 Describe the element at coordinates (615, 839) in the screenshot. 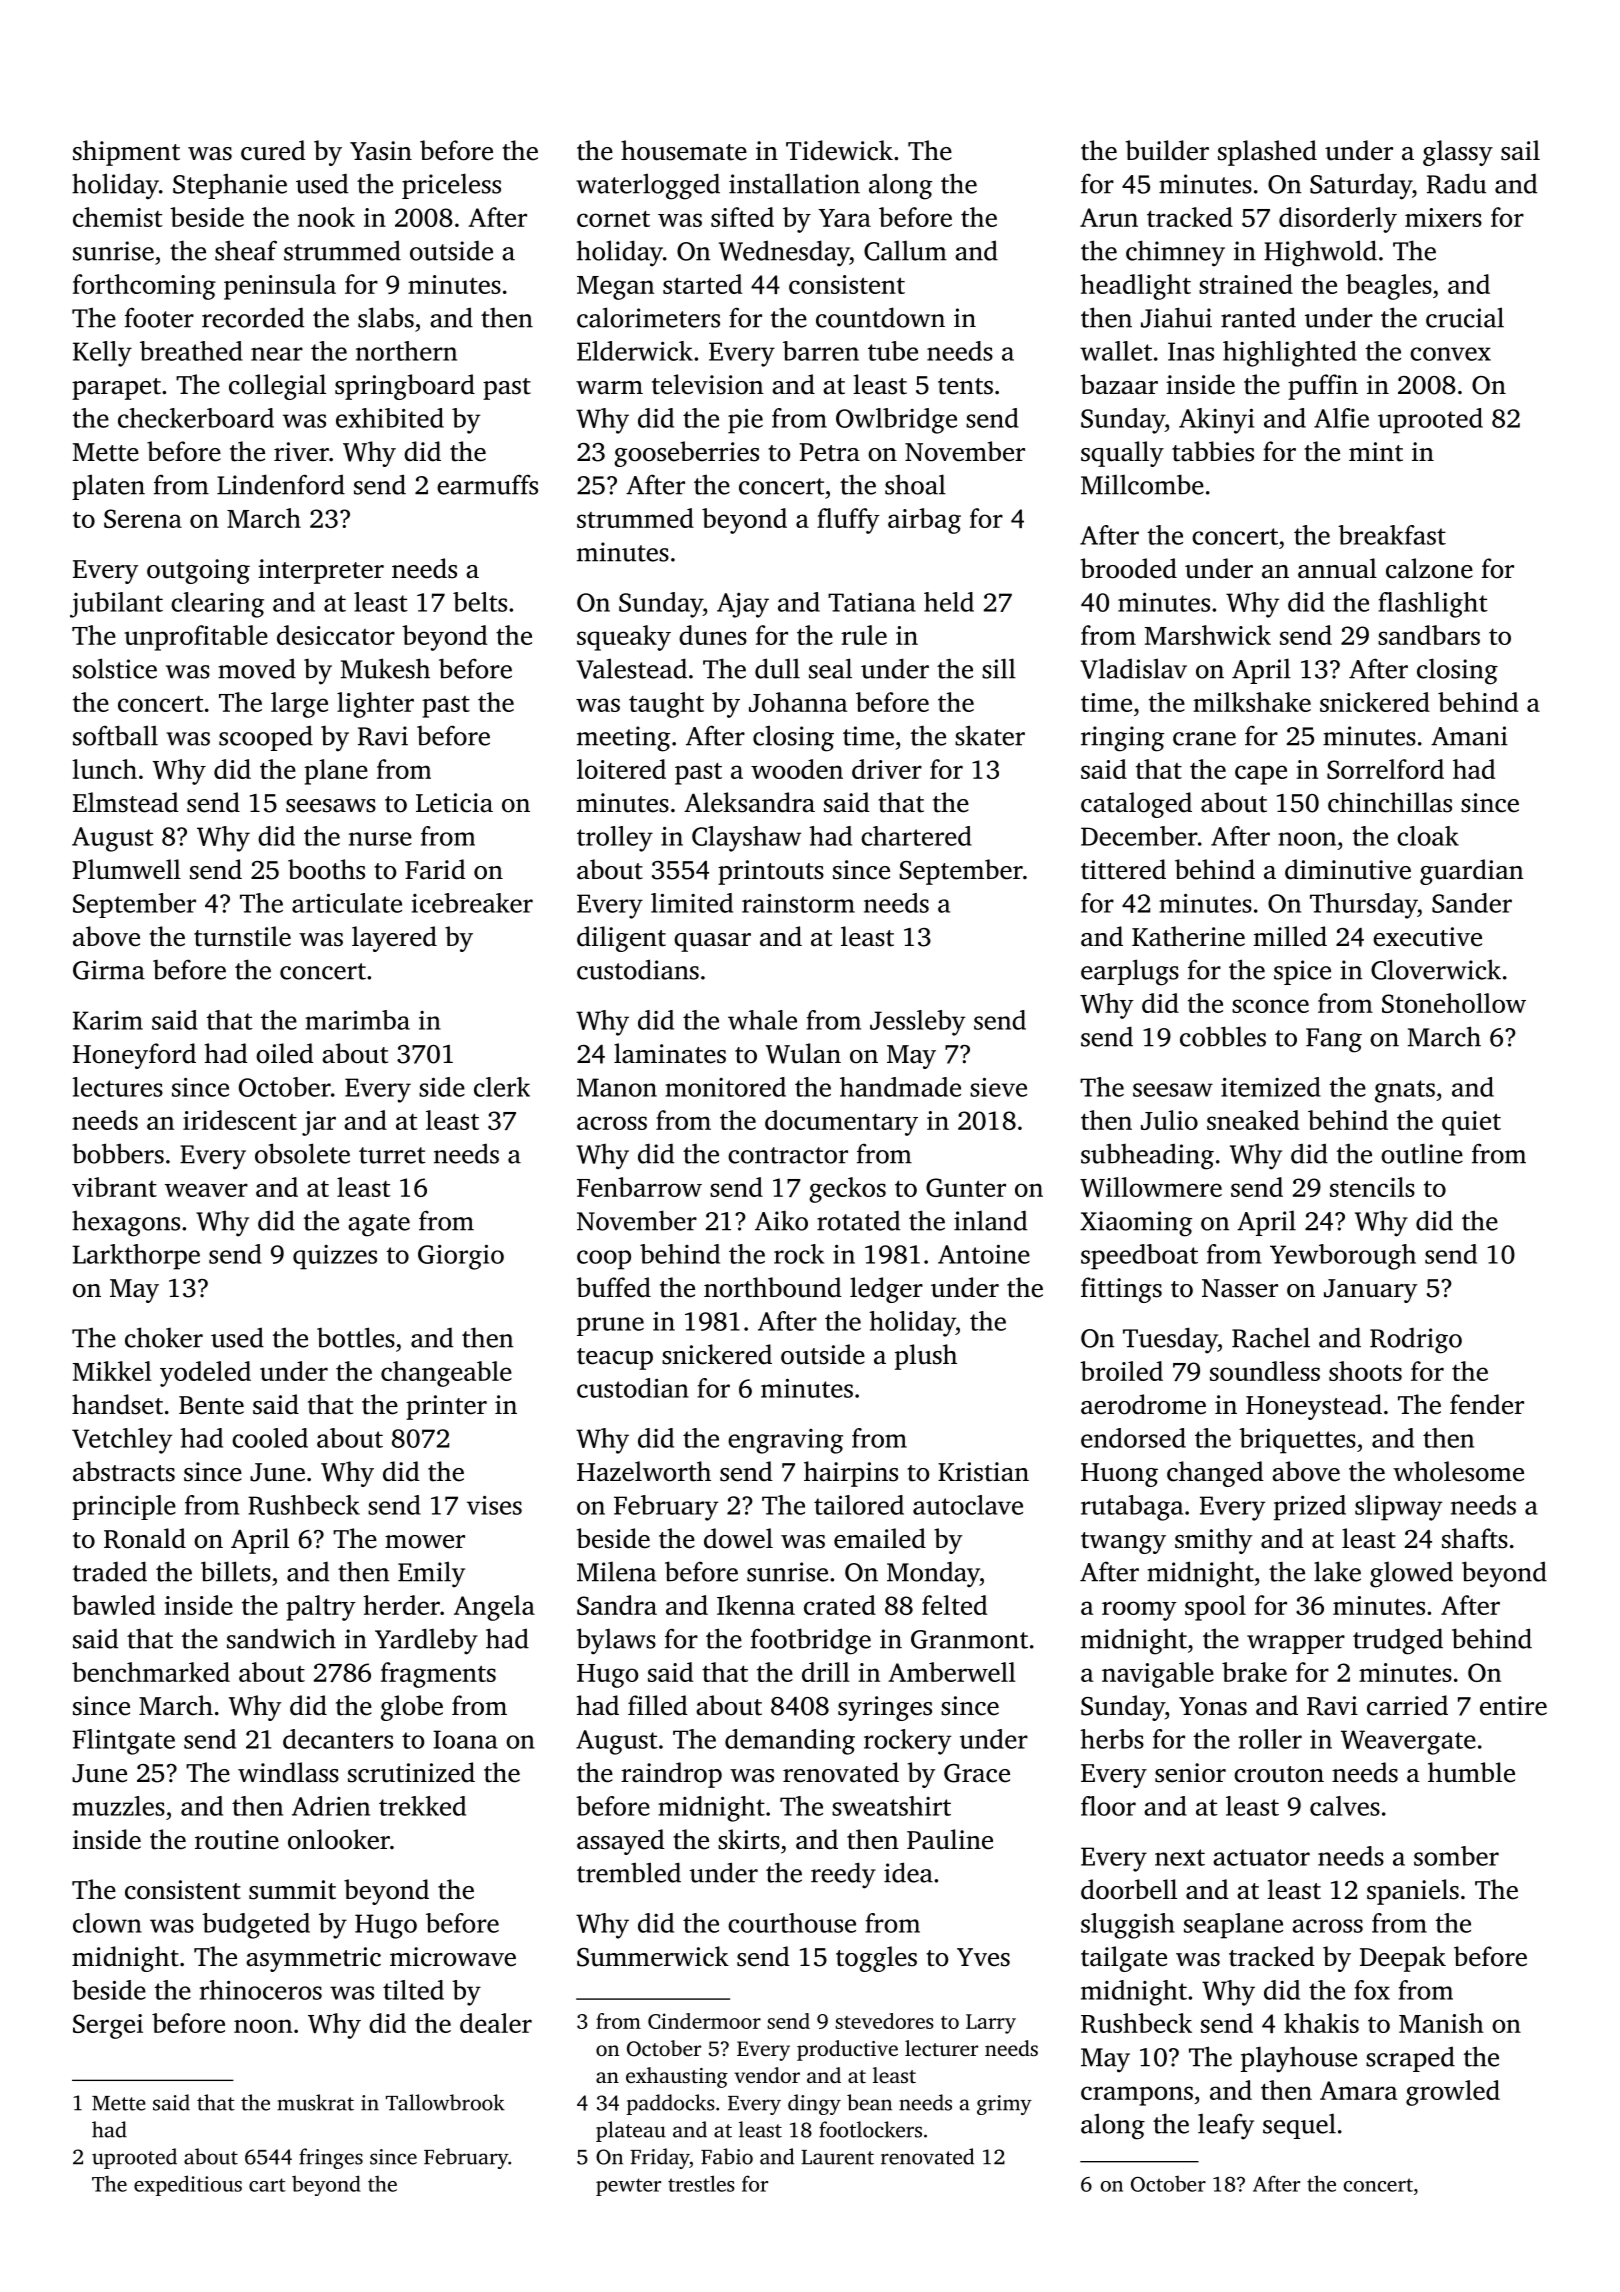

I see `trolley` at that location.
